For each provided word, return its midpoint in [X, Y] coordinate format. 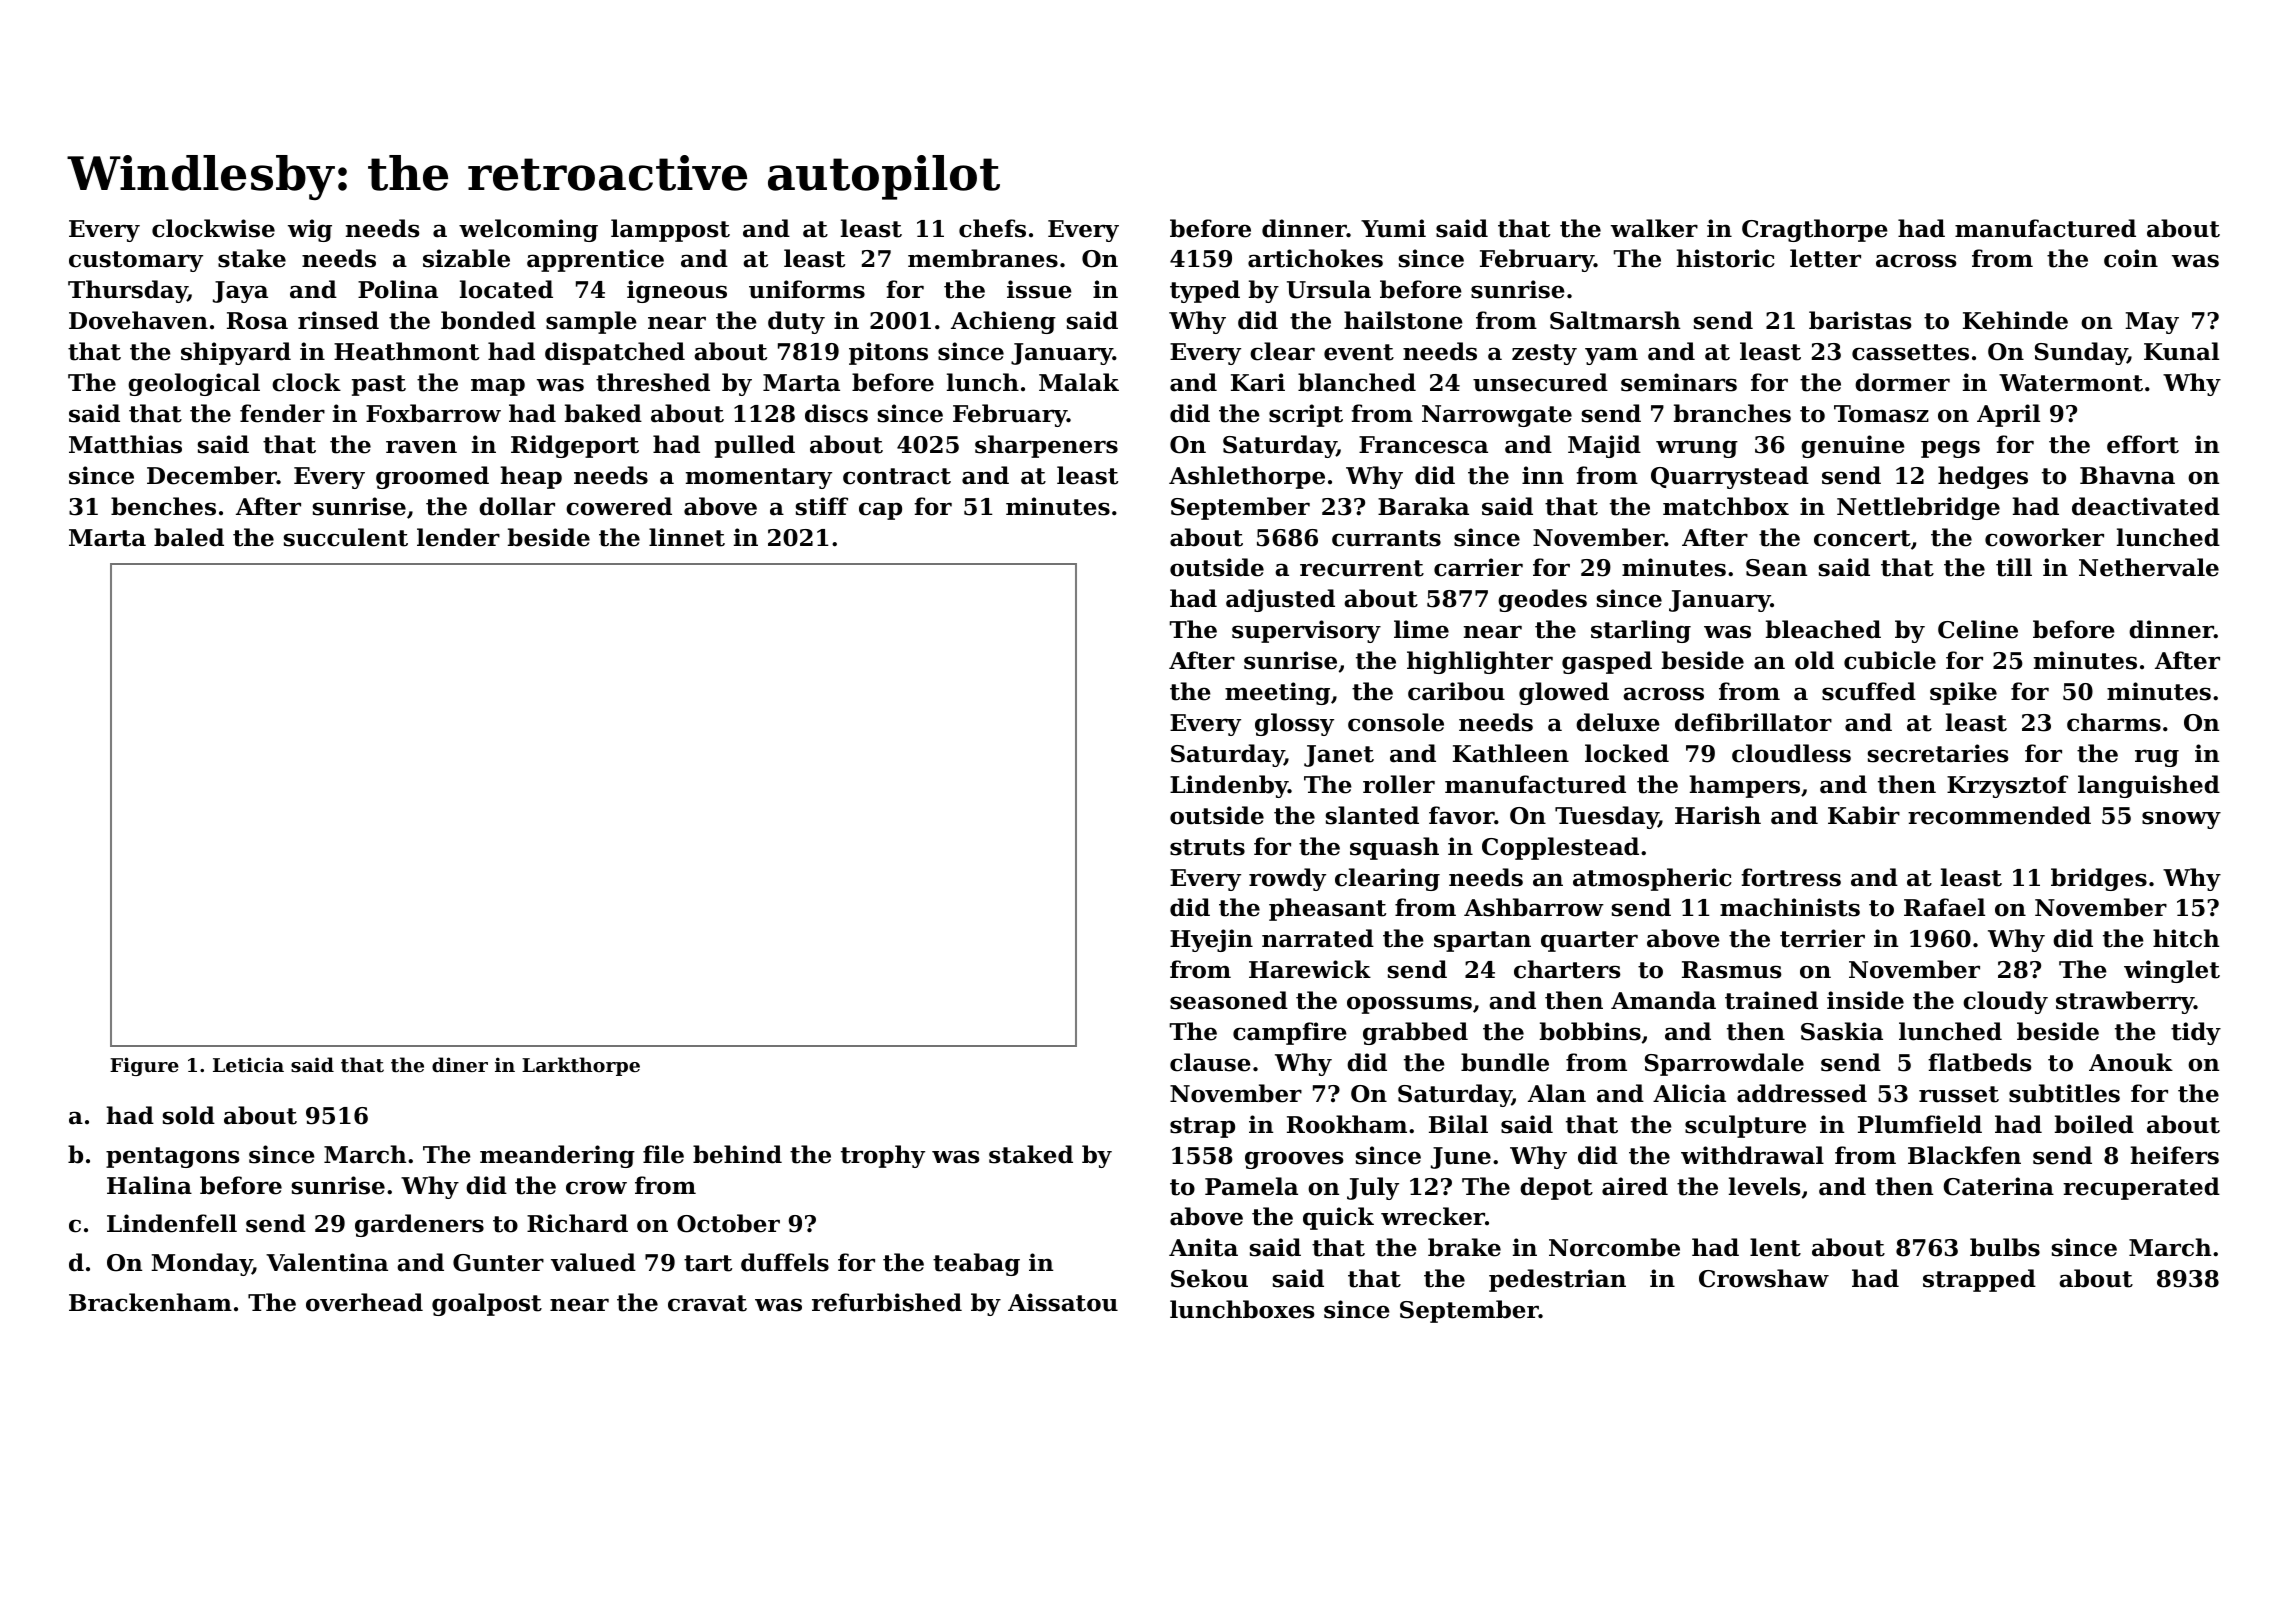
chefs [992, 228]
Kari [1258, 382]
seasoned [1229, 1000]
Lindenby [1229, 786]
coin [2131, 258]
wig [310, 230]
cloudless [1791, 753]
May [2152, 323]
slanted [1372, 815]
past [379, 385]
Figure [144, 1066]
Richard [577, 1223]
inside [1865, 1000]
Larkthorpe [581, 1066]
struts [1207, 847]
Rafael [1944, 907]
